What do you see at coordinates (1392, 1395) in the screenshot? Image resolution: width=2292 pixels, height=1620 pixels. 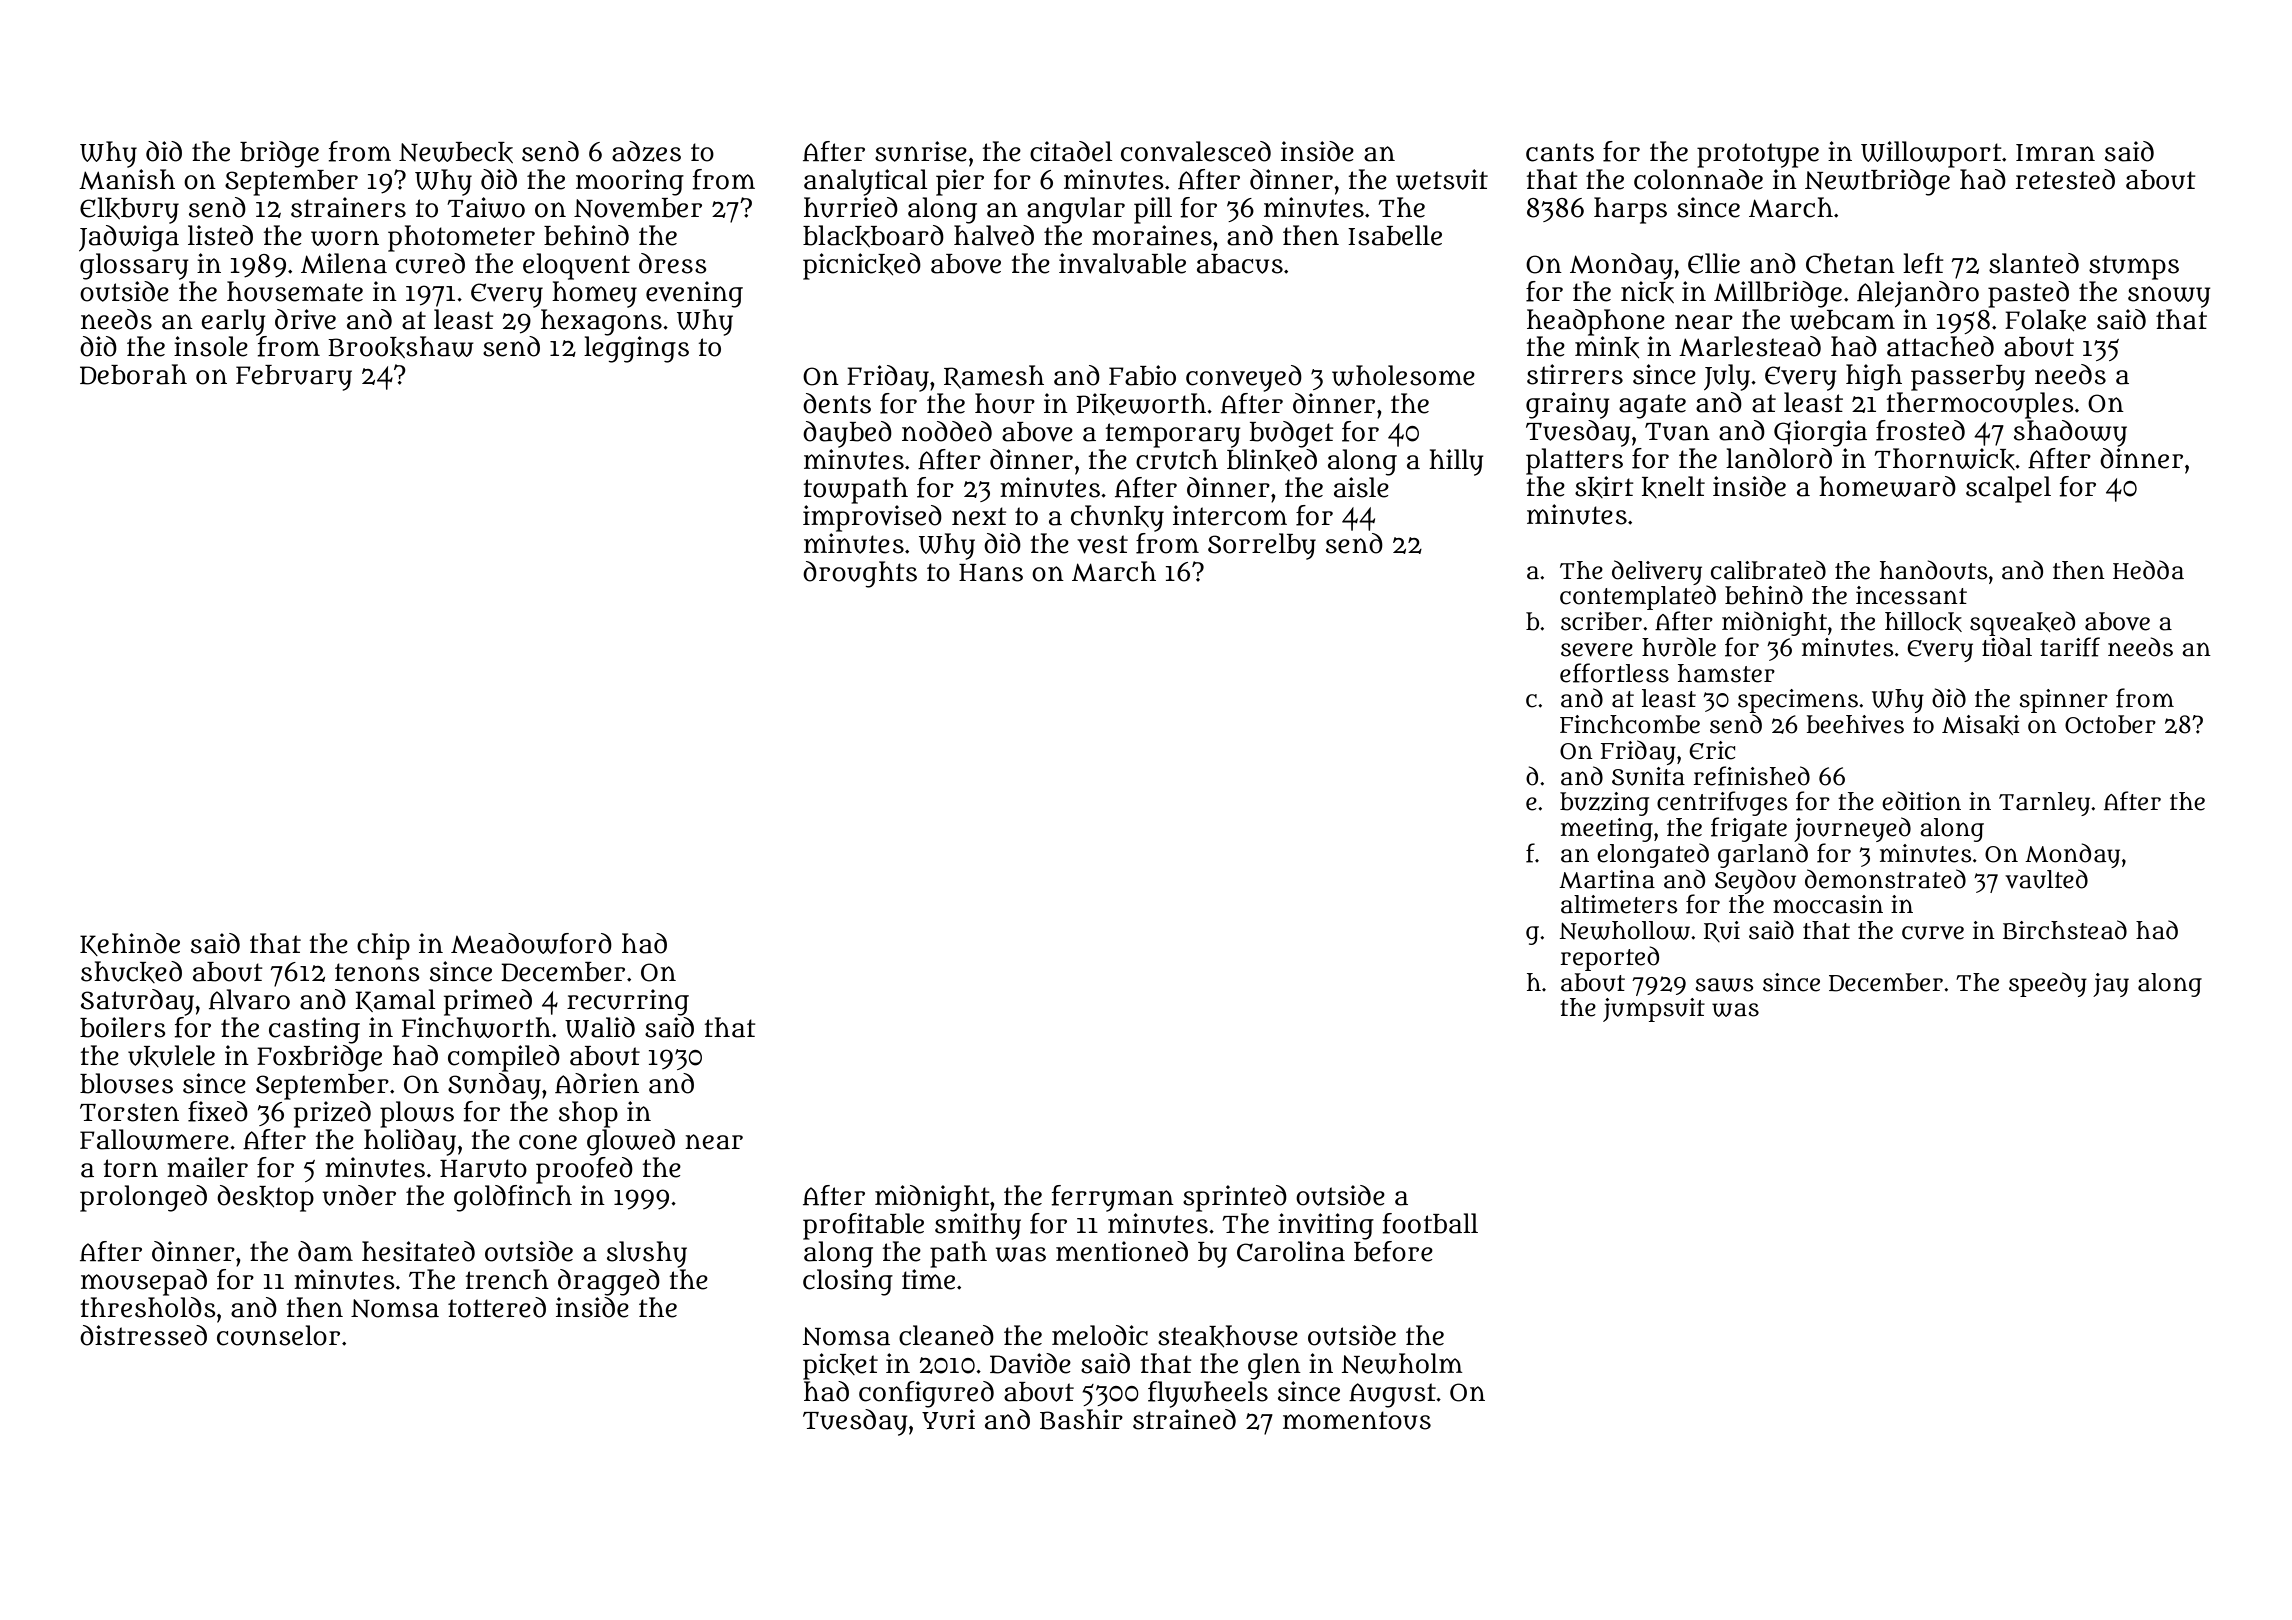 I see `August` at bounding box center [1392, 1395].
